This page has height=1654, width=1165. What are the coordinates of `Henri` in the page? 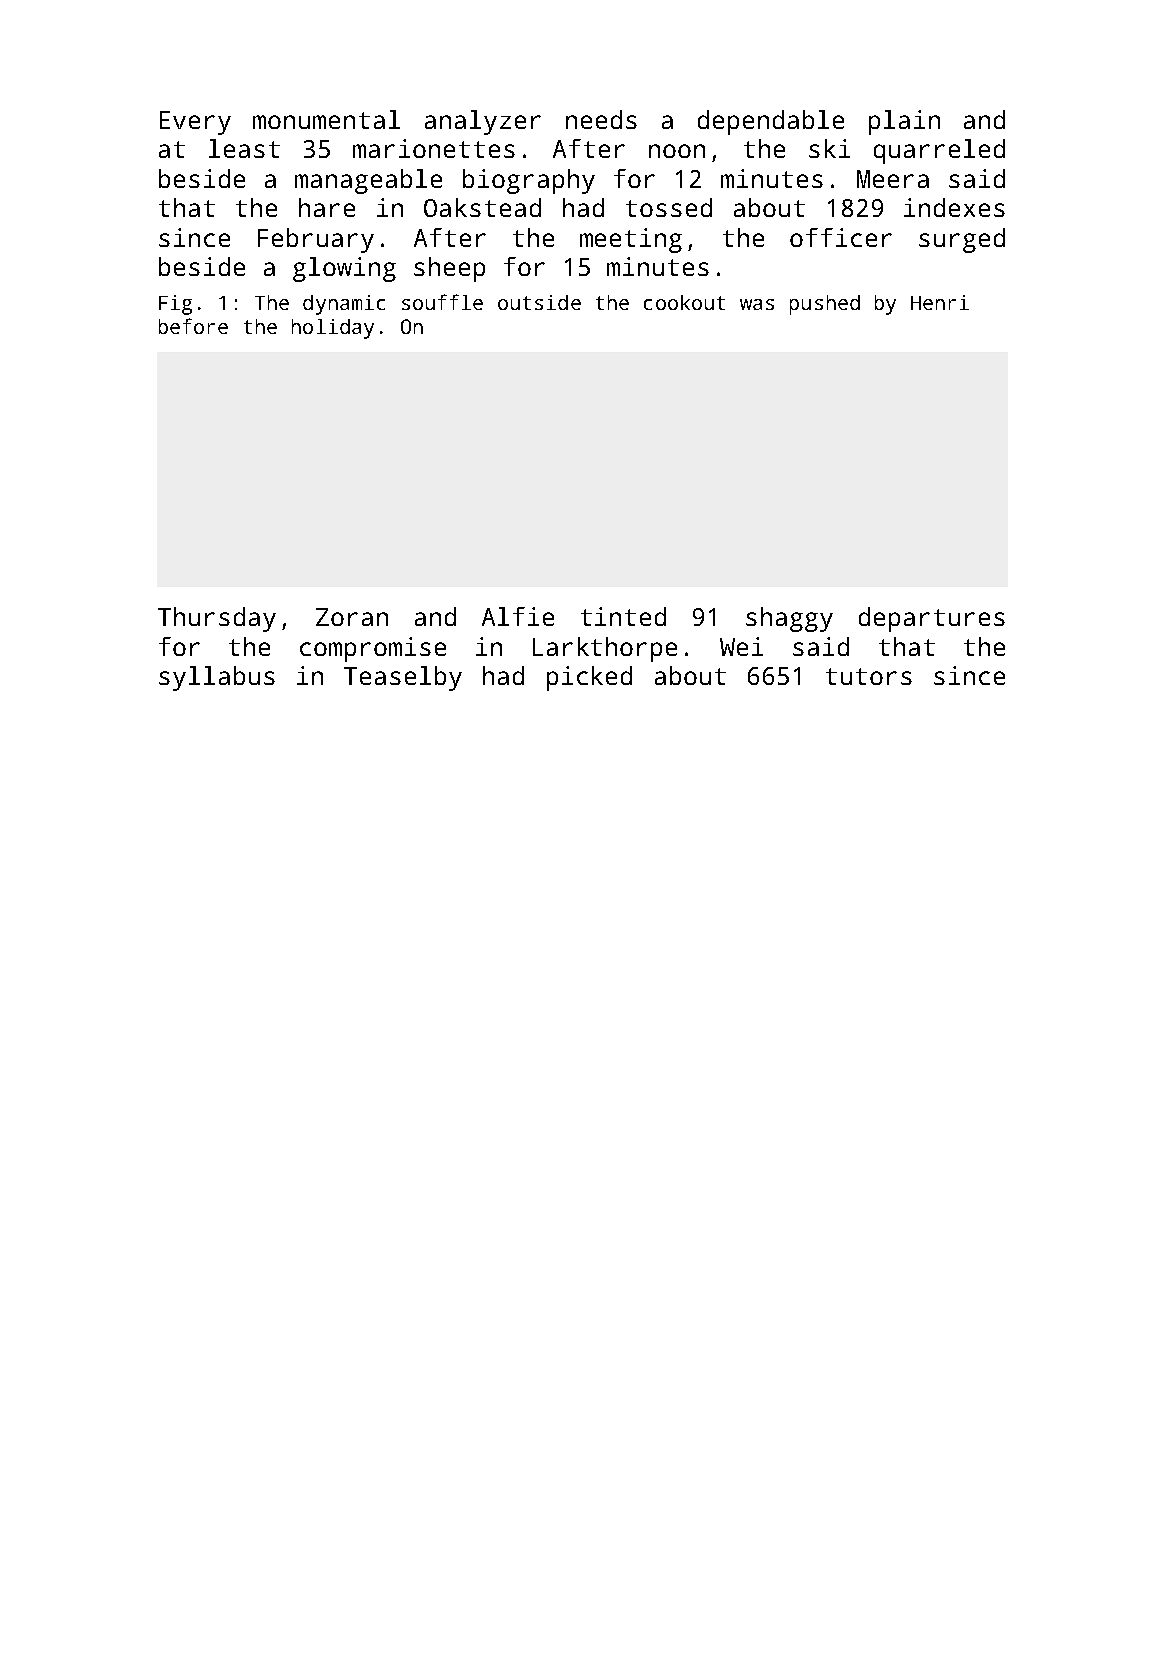 It's located at (940, 302).
